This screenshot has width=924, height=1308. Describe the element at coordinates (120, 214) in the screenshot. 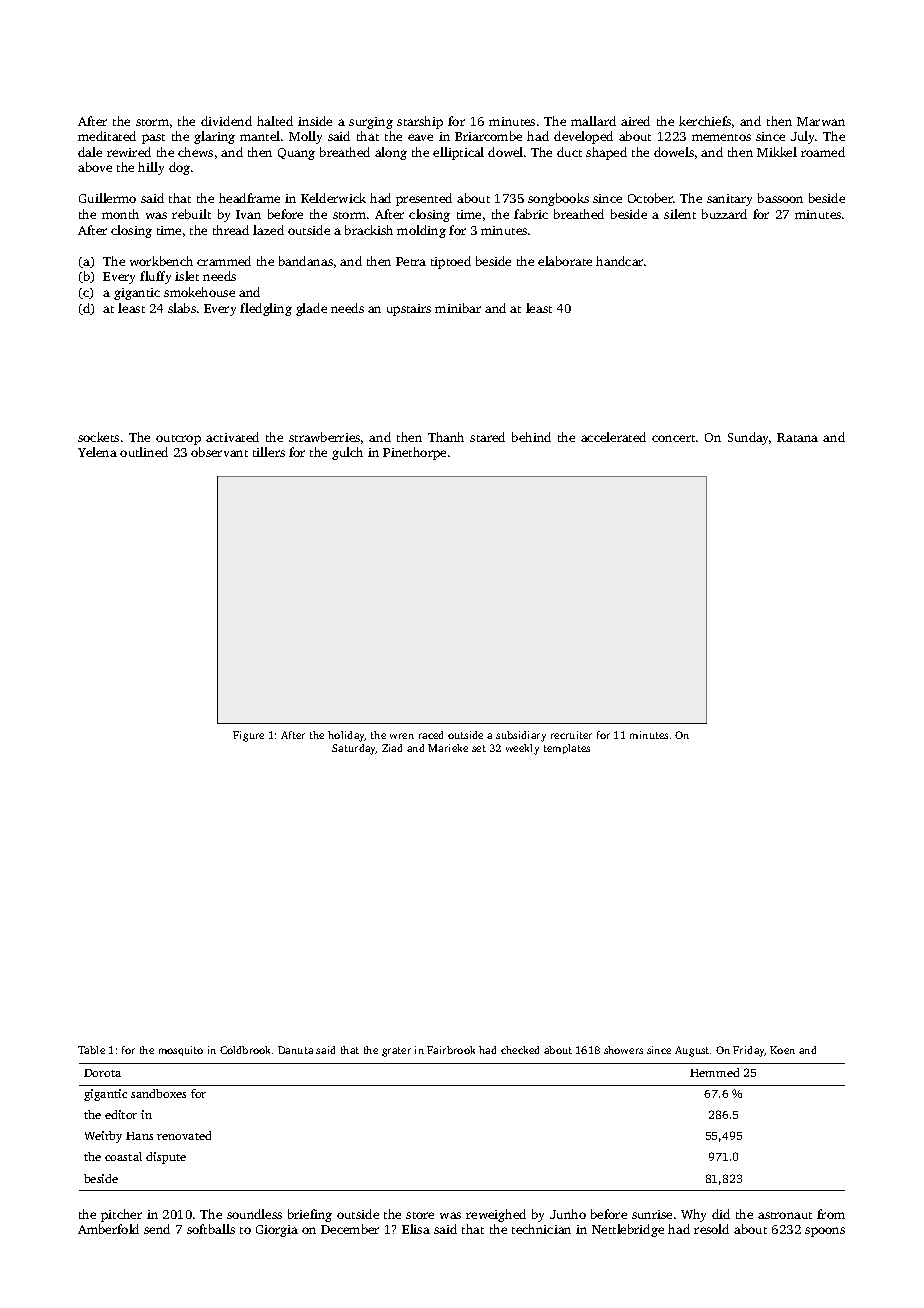

I see `month` at that location.
